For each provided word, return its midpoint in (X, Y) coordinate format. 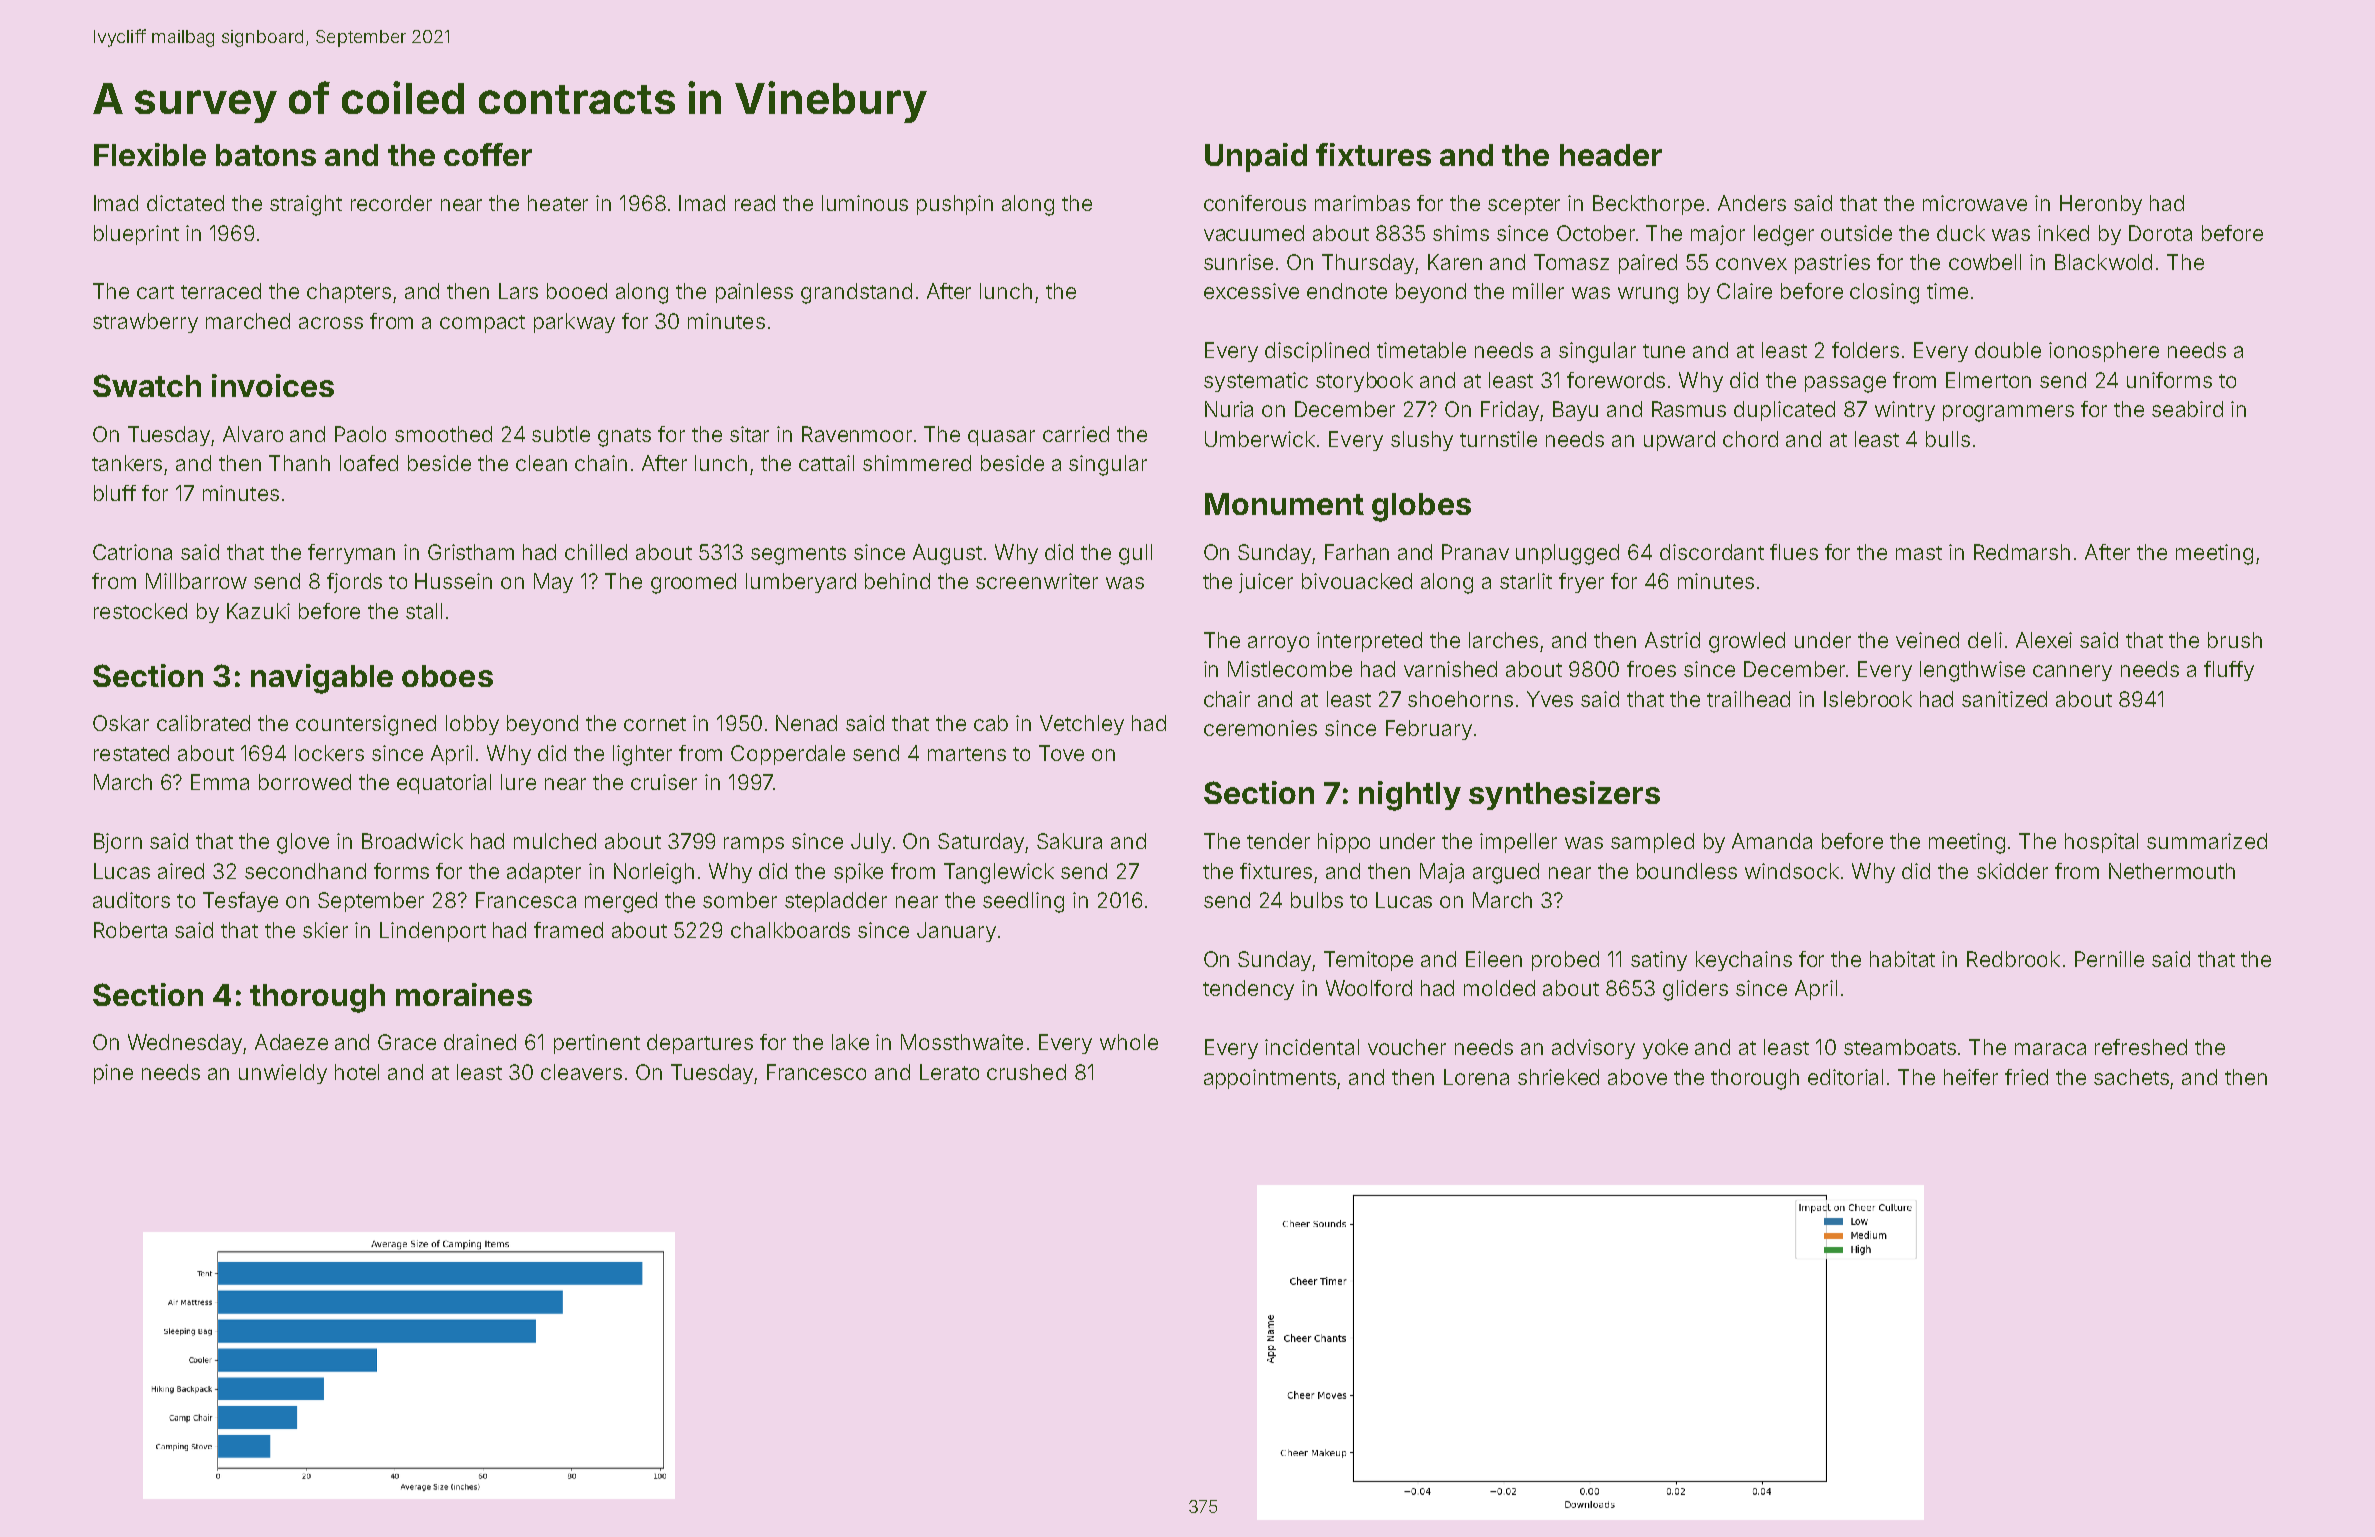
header (1611, 155)
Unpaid (1256, 157)
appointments (1271, 1079)
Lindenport (433, 932)
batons (266, 155)
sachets (2131, 1077)
